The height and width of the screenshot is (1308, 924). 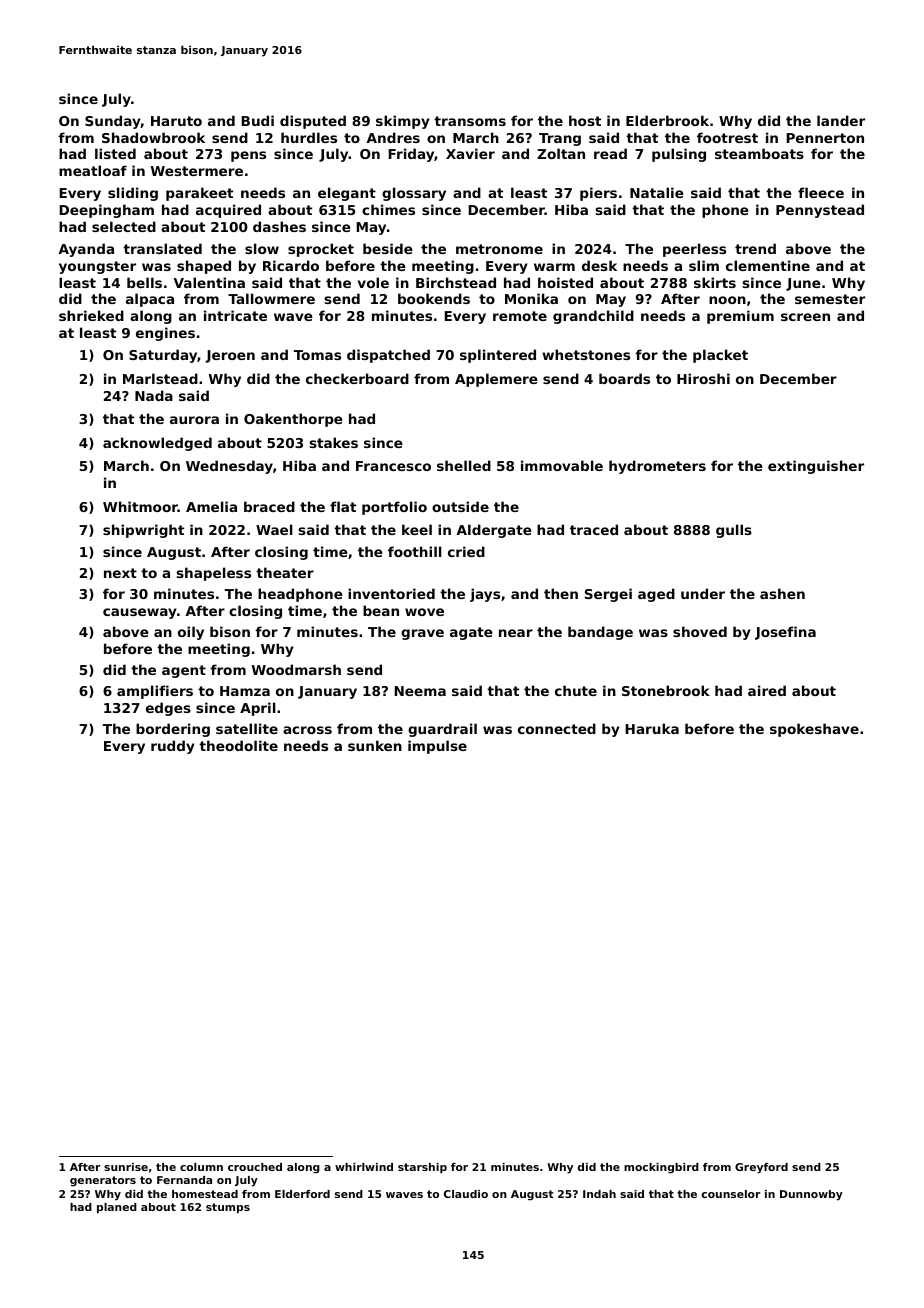 I want to click on ashen, so click(x=782, y=593).
